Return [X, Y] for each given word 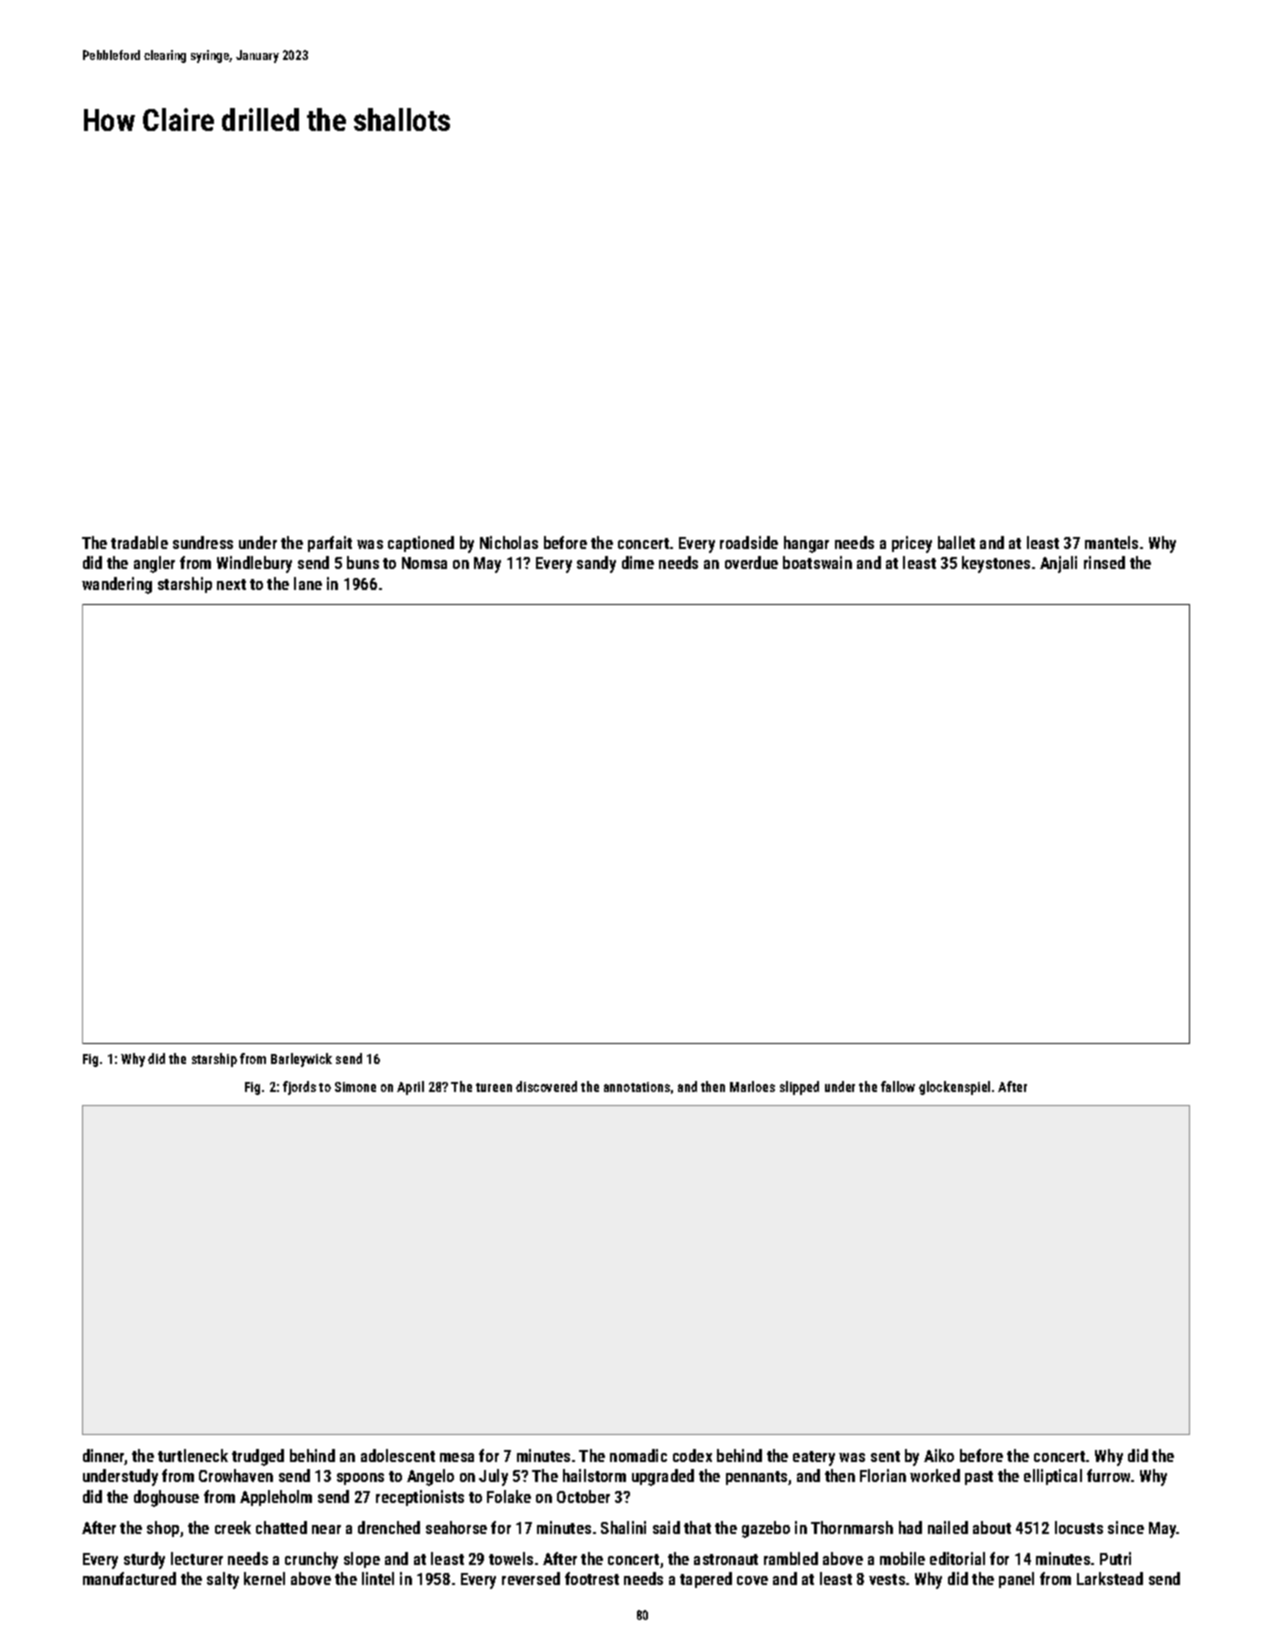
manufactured [129, 1578]
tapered [706, 1580]
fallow [898, 1086]
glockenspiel [954, 1088]
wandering [117, 585]
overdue [751, 562]
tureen [494, 1087]
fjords [299, 1088]
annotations [637, 1087]
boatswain [817, 562]
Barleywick [301, 1060]
